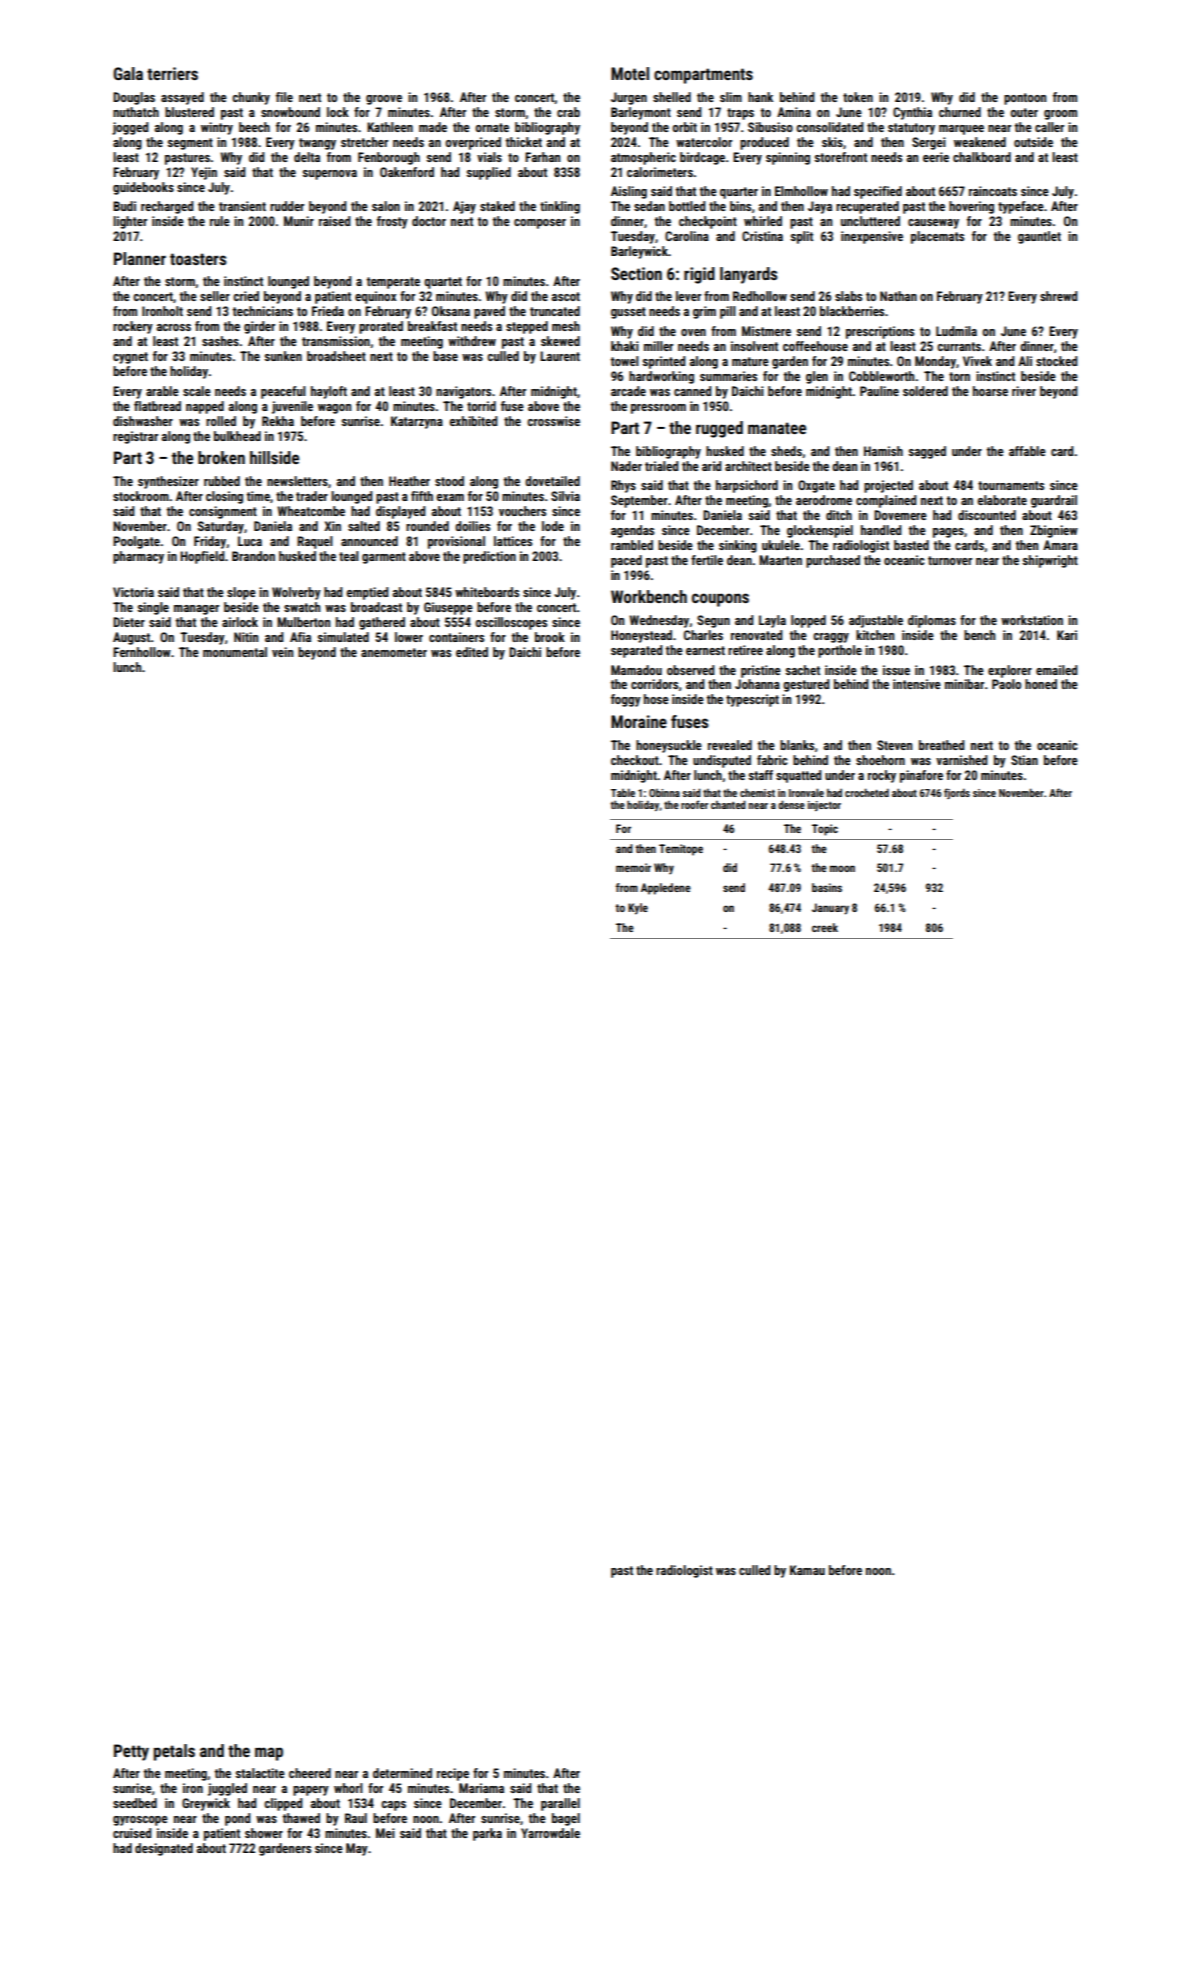 The image size is (1191, 1961). I want to click on garment, so click(384, 558).
